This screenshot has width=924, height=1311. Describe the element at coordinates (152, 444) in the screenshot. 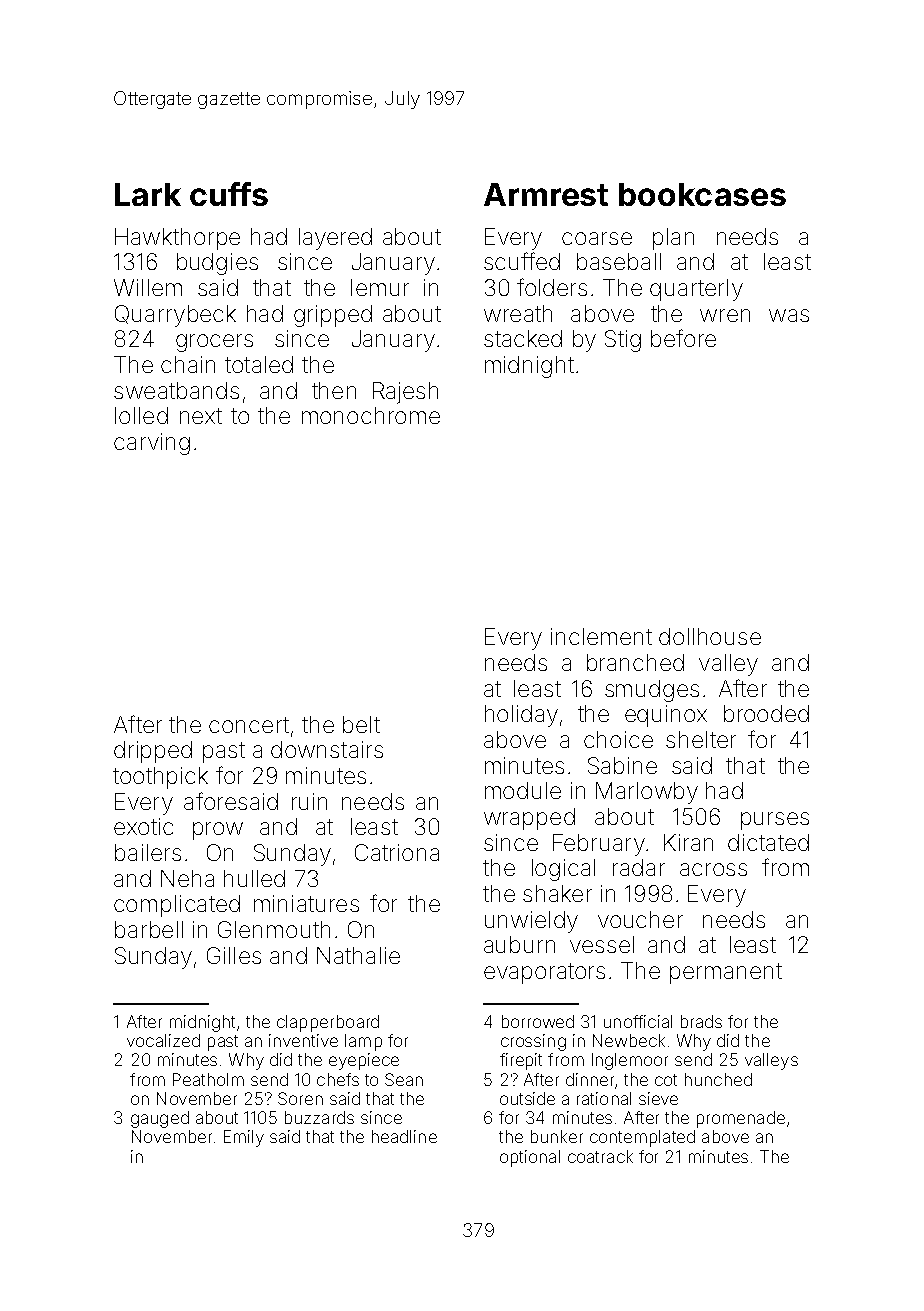

I see `carving` at that location.
